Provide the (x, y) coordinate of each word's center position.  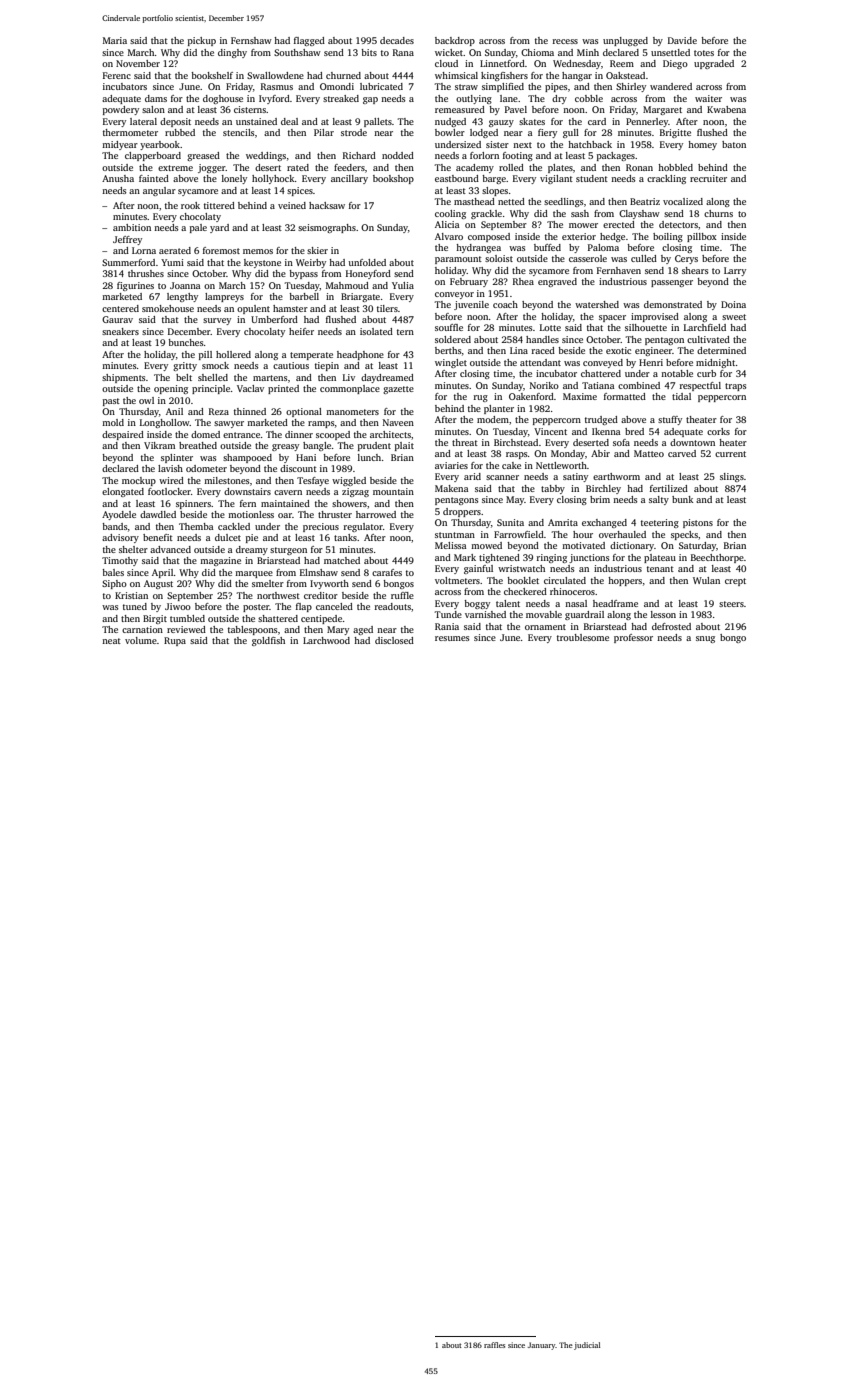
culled (644, 258)
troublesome (583, 637)
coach (505, 304)
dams (156, 98)
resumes (452, 638)
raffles (494, 1345)
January (542, 1346)
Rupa (175, 641)
